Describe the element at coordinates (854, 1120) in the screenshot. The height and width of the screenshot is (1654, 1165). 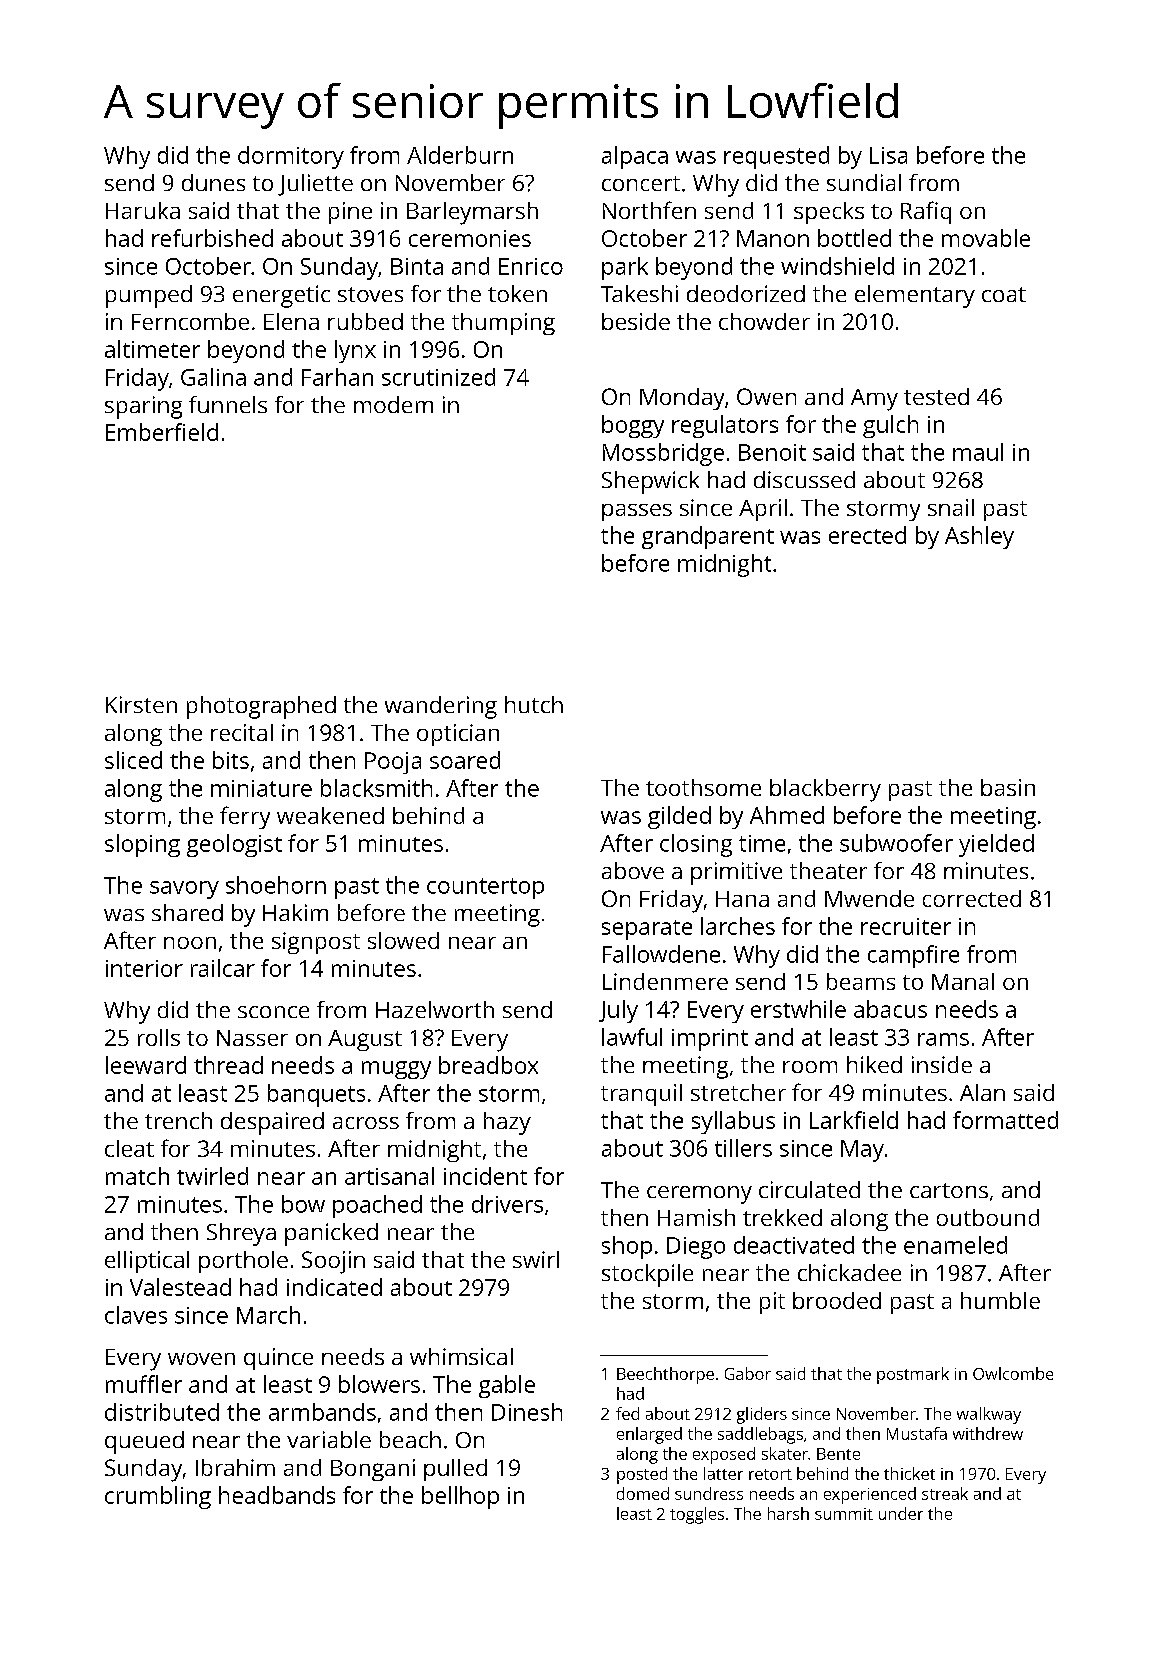
I see `Larkfield` at that location.
